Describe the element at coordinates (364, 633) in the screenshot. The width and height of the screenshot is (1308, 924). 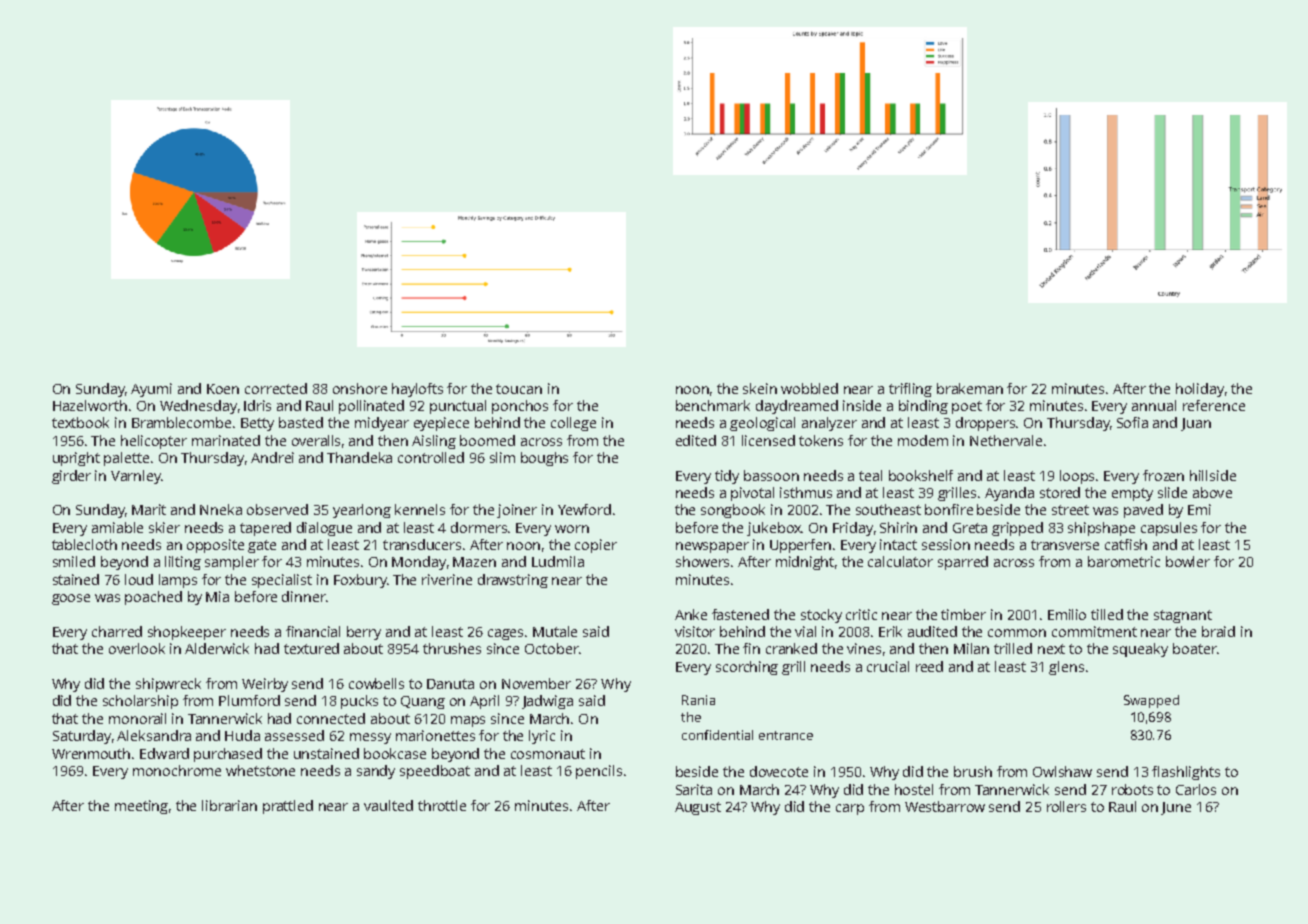
I see `berry` at that location.
